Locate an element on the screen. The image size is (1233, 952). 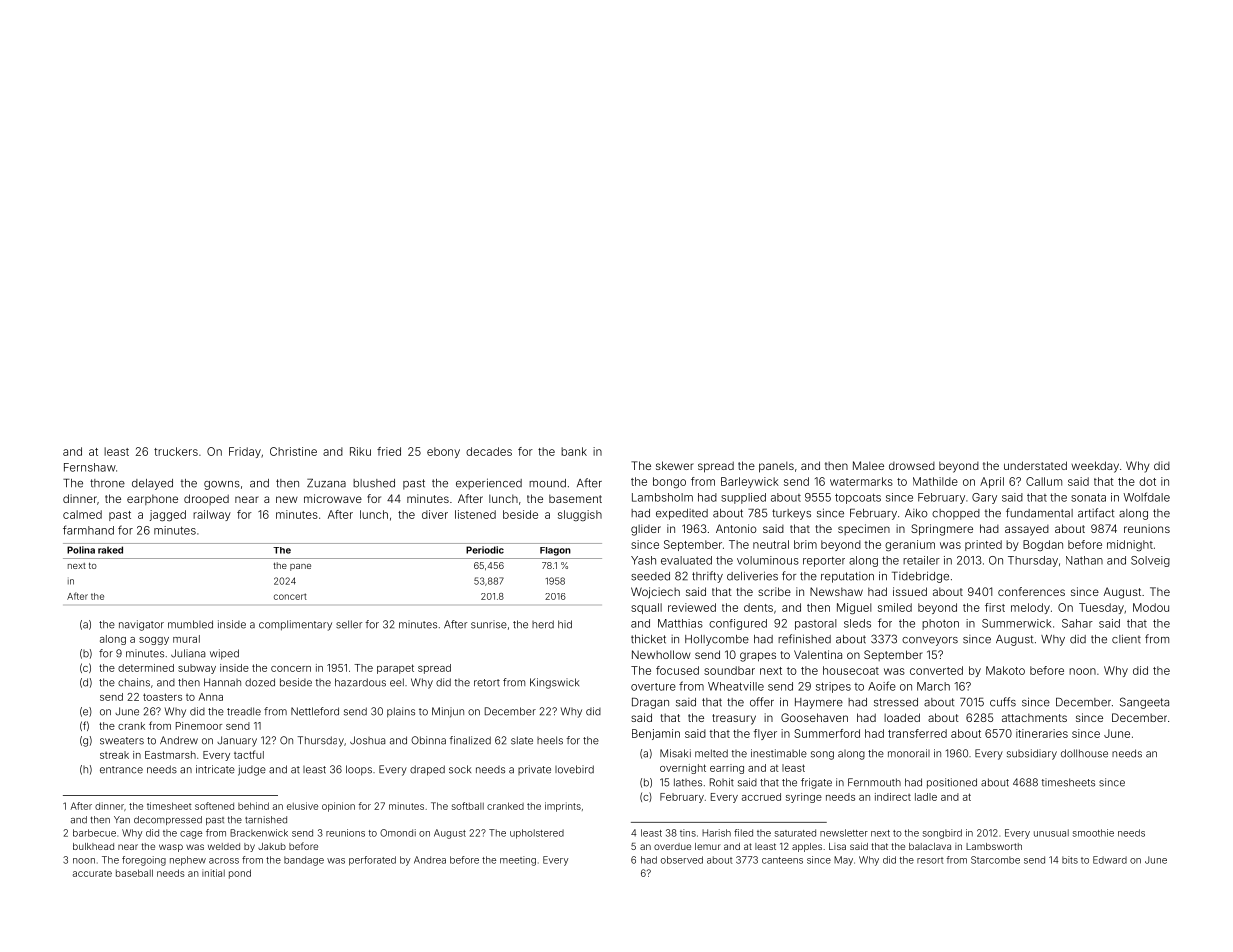
understated is located at coordinates (1035, 465).
